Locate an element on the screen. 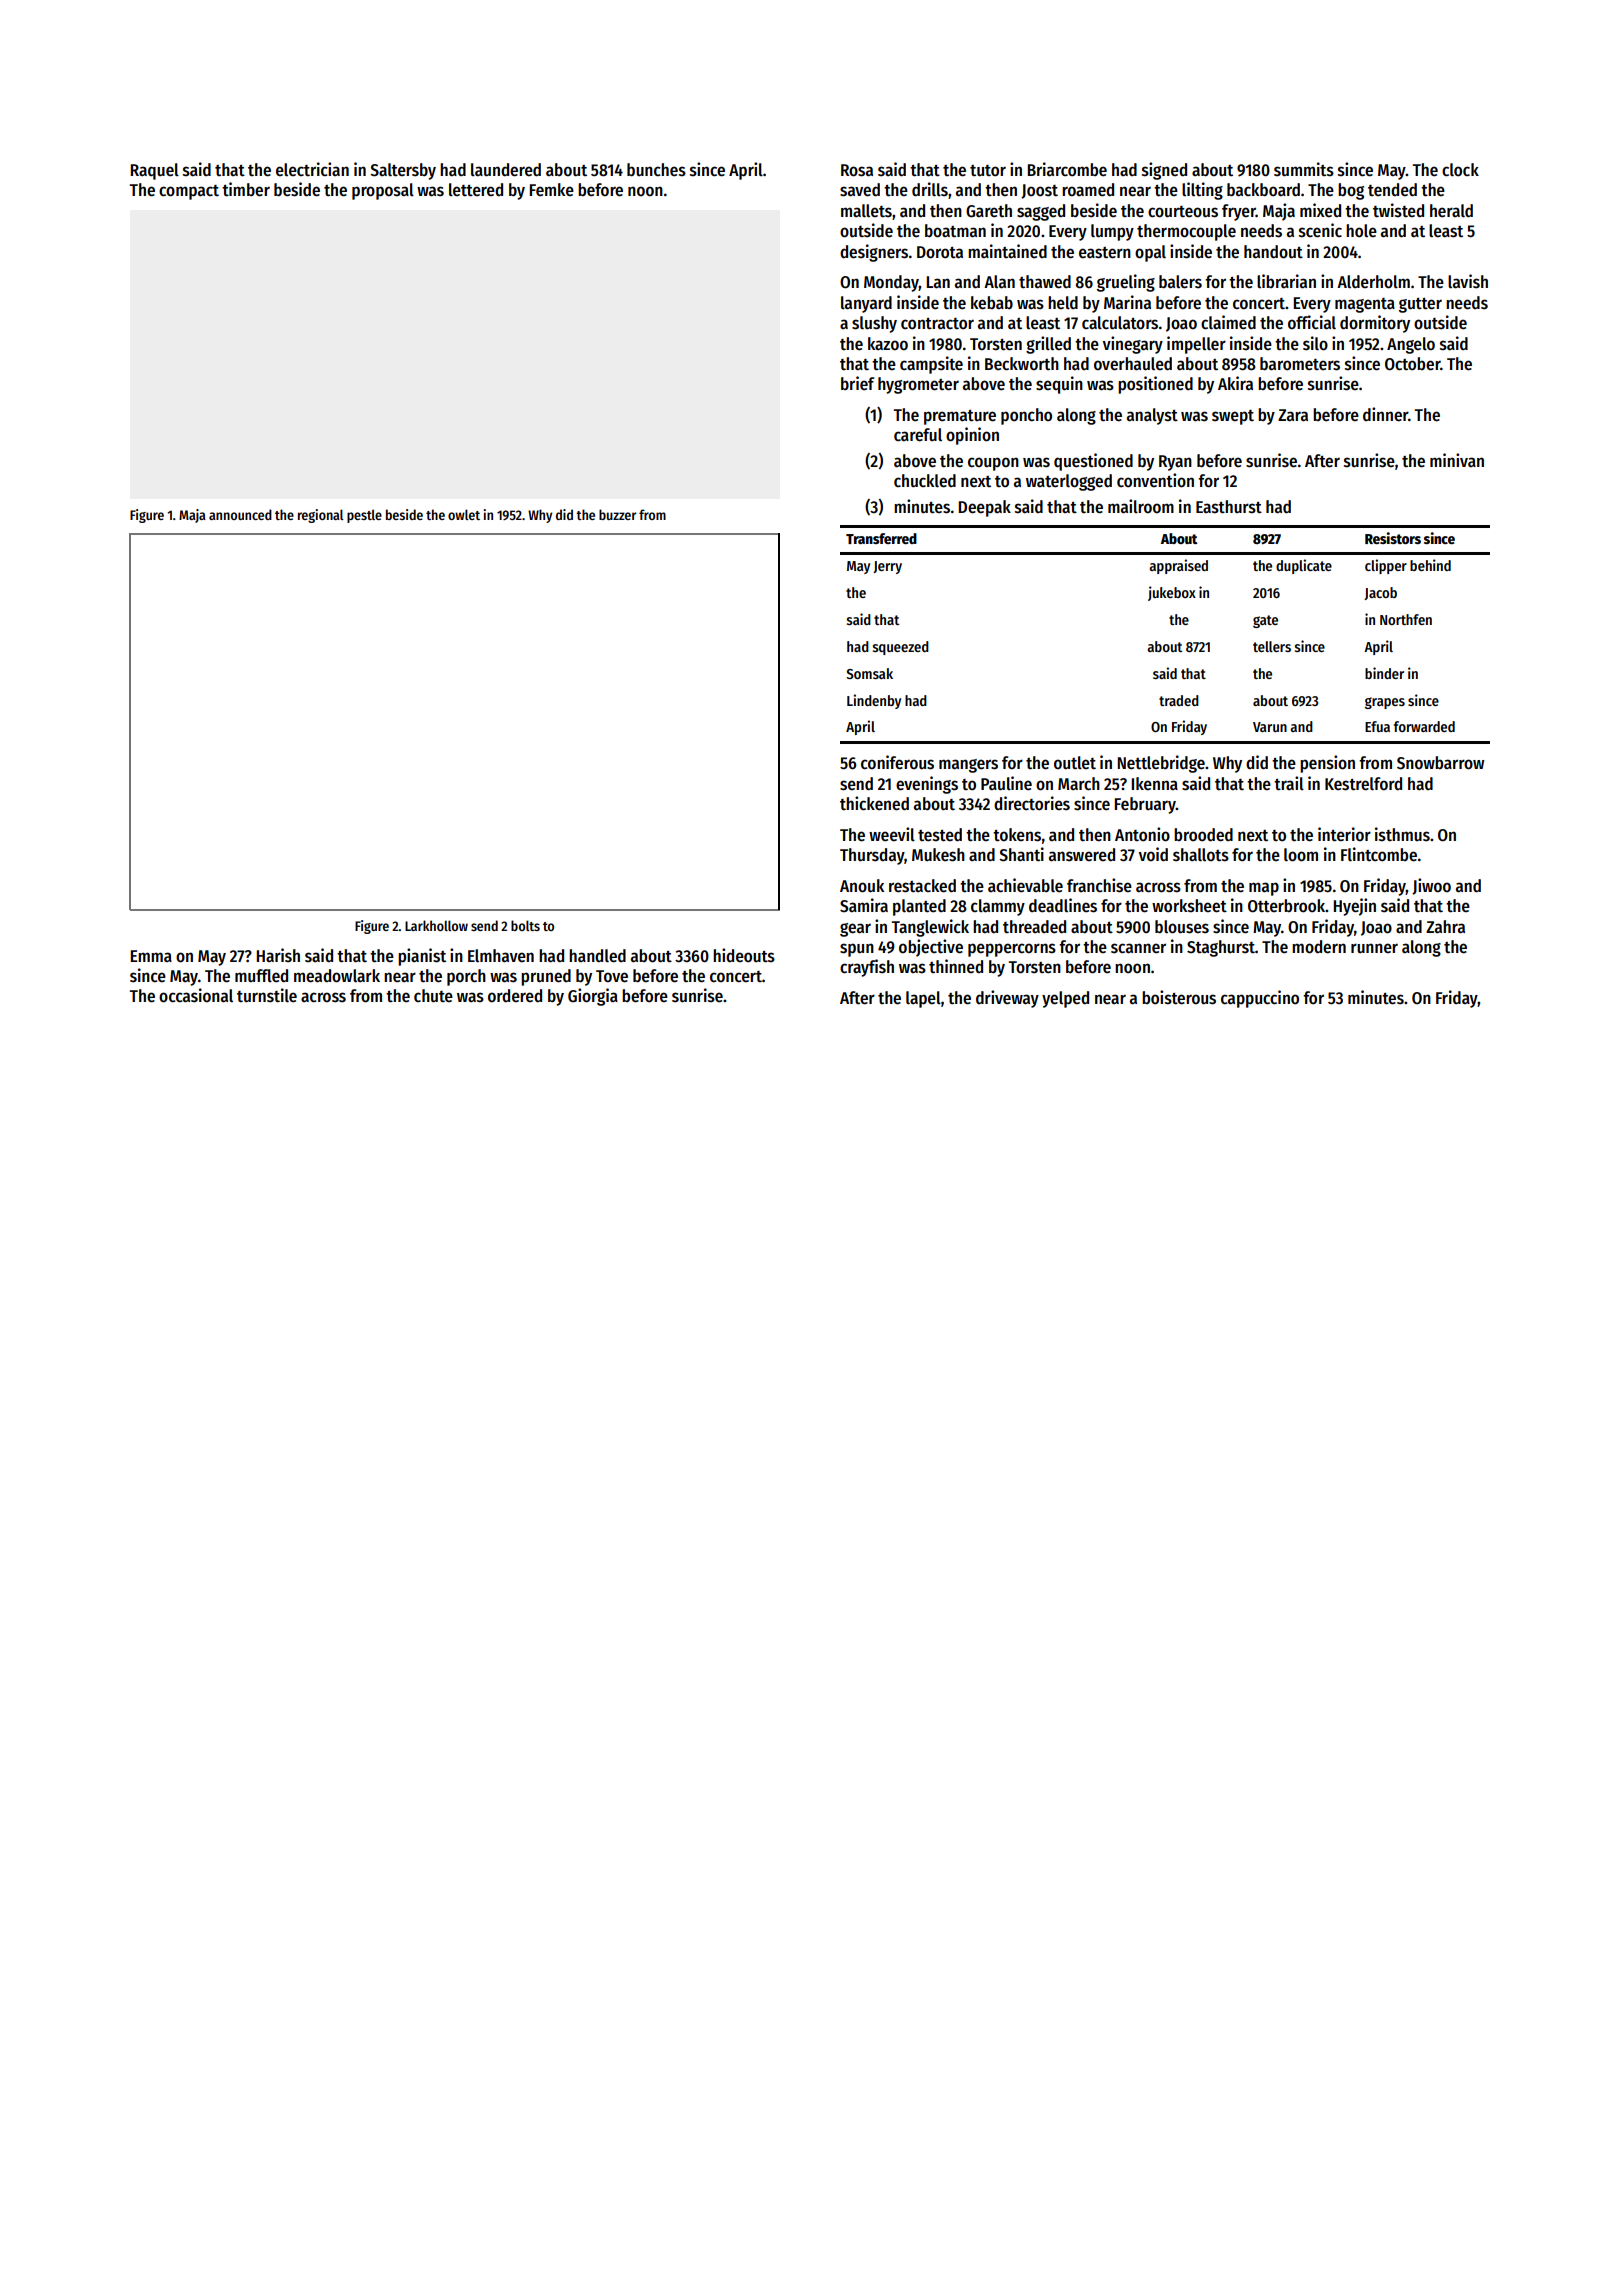 Image resolution: width=1620 pixels, height=2292 pixels. bolts is located at coordinates (525, 925).
